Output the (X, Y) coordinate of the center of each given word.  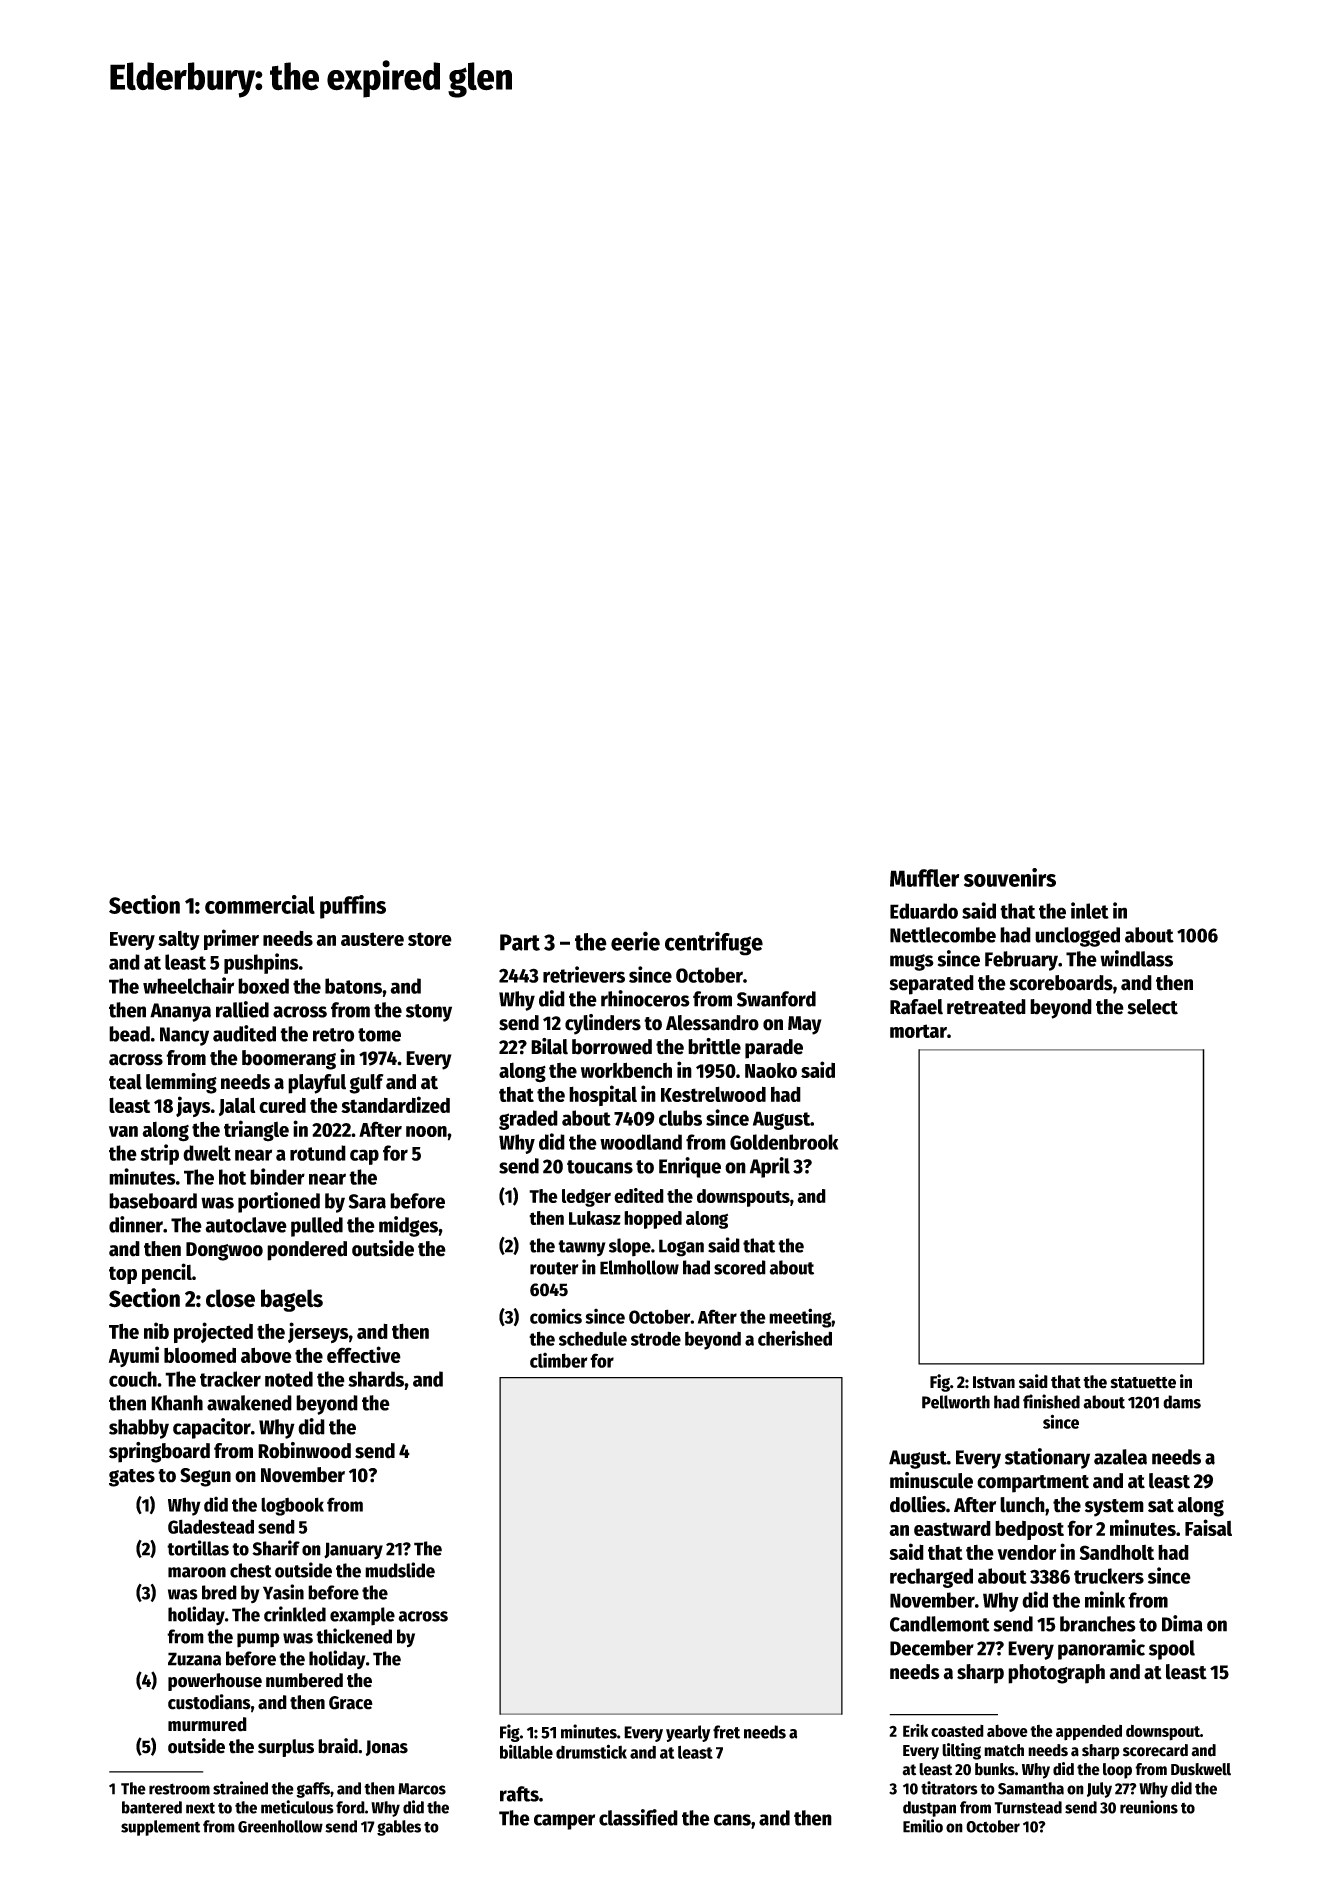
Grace (351, 1703)
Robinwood (304, 1450)
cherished (795, 1338)
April (770, 1167)
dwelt (207, 1153)
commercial (260, 904)
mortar (918, 1031)
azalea (1120, 1457)
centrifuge (714, 943)
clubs (680, 1118)
